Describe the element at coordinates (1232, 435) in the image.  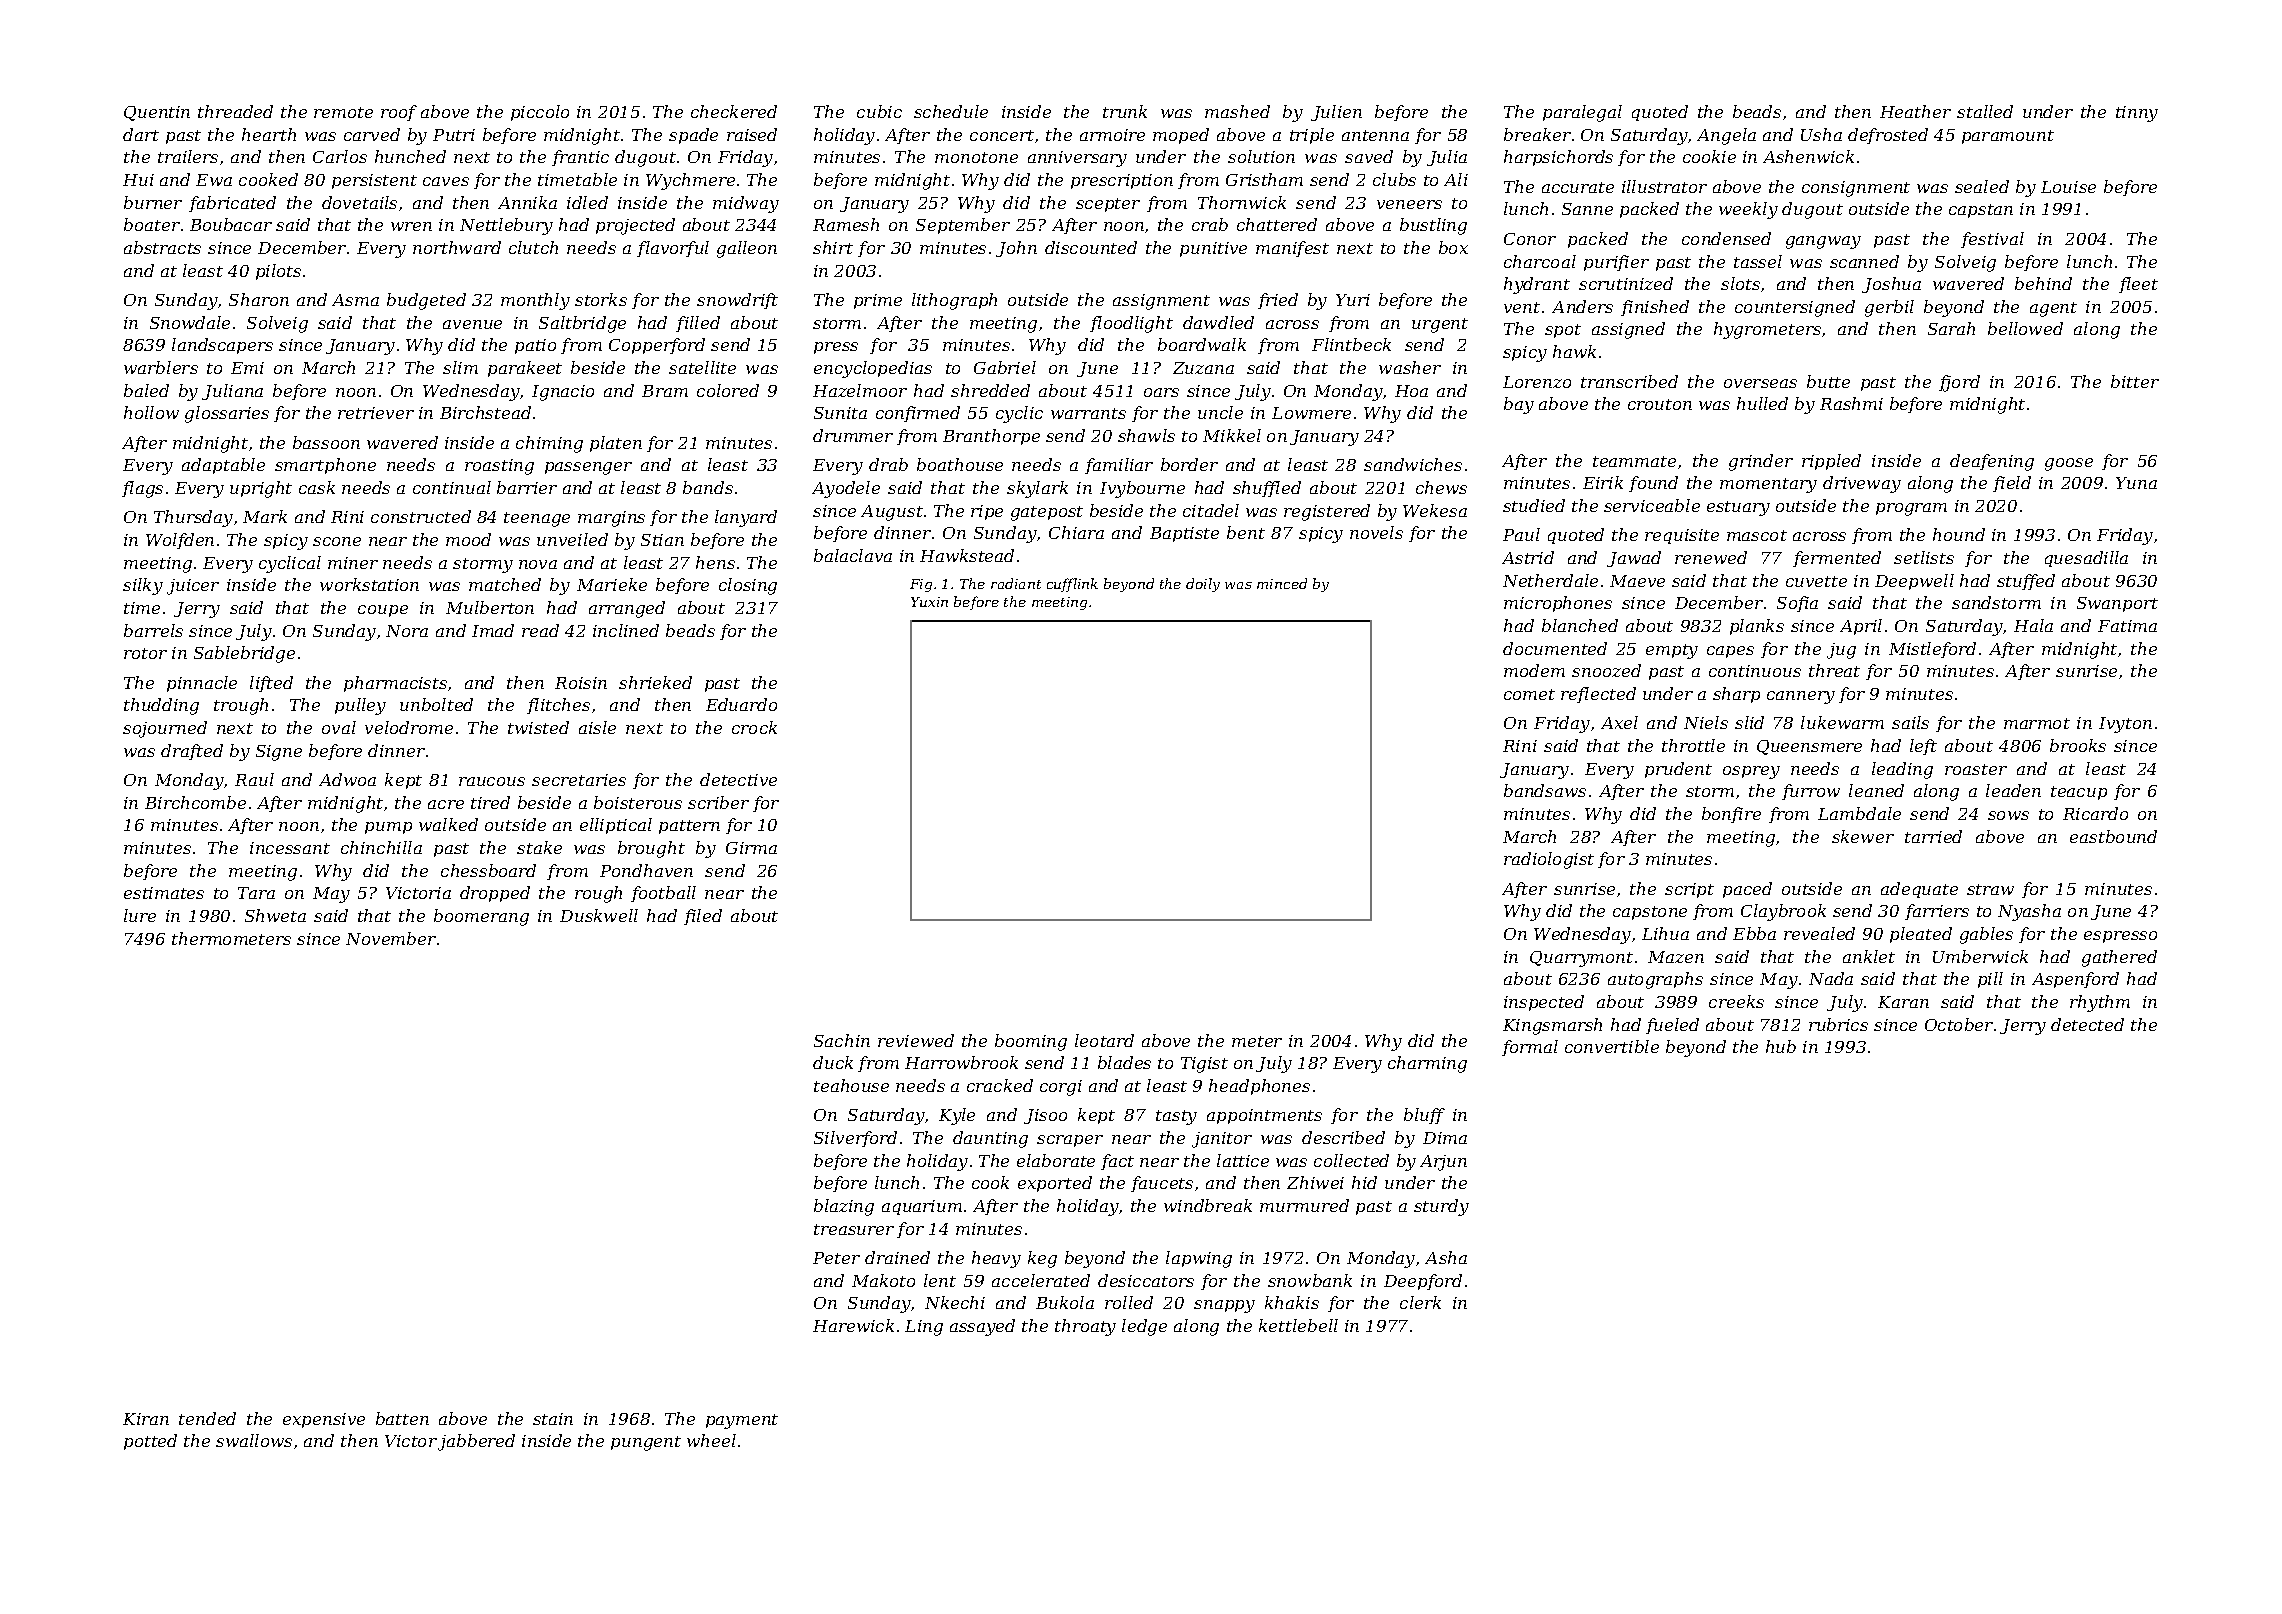
I see `Mikkel` at that location.
